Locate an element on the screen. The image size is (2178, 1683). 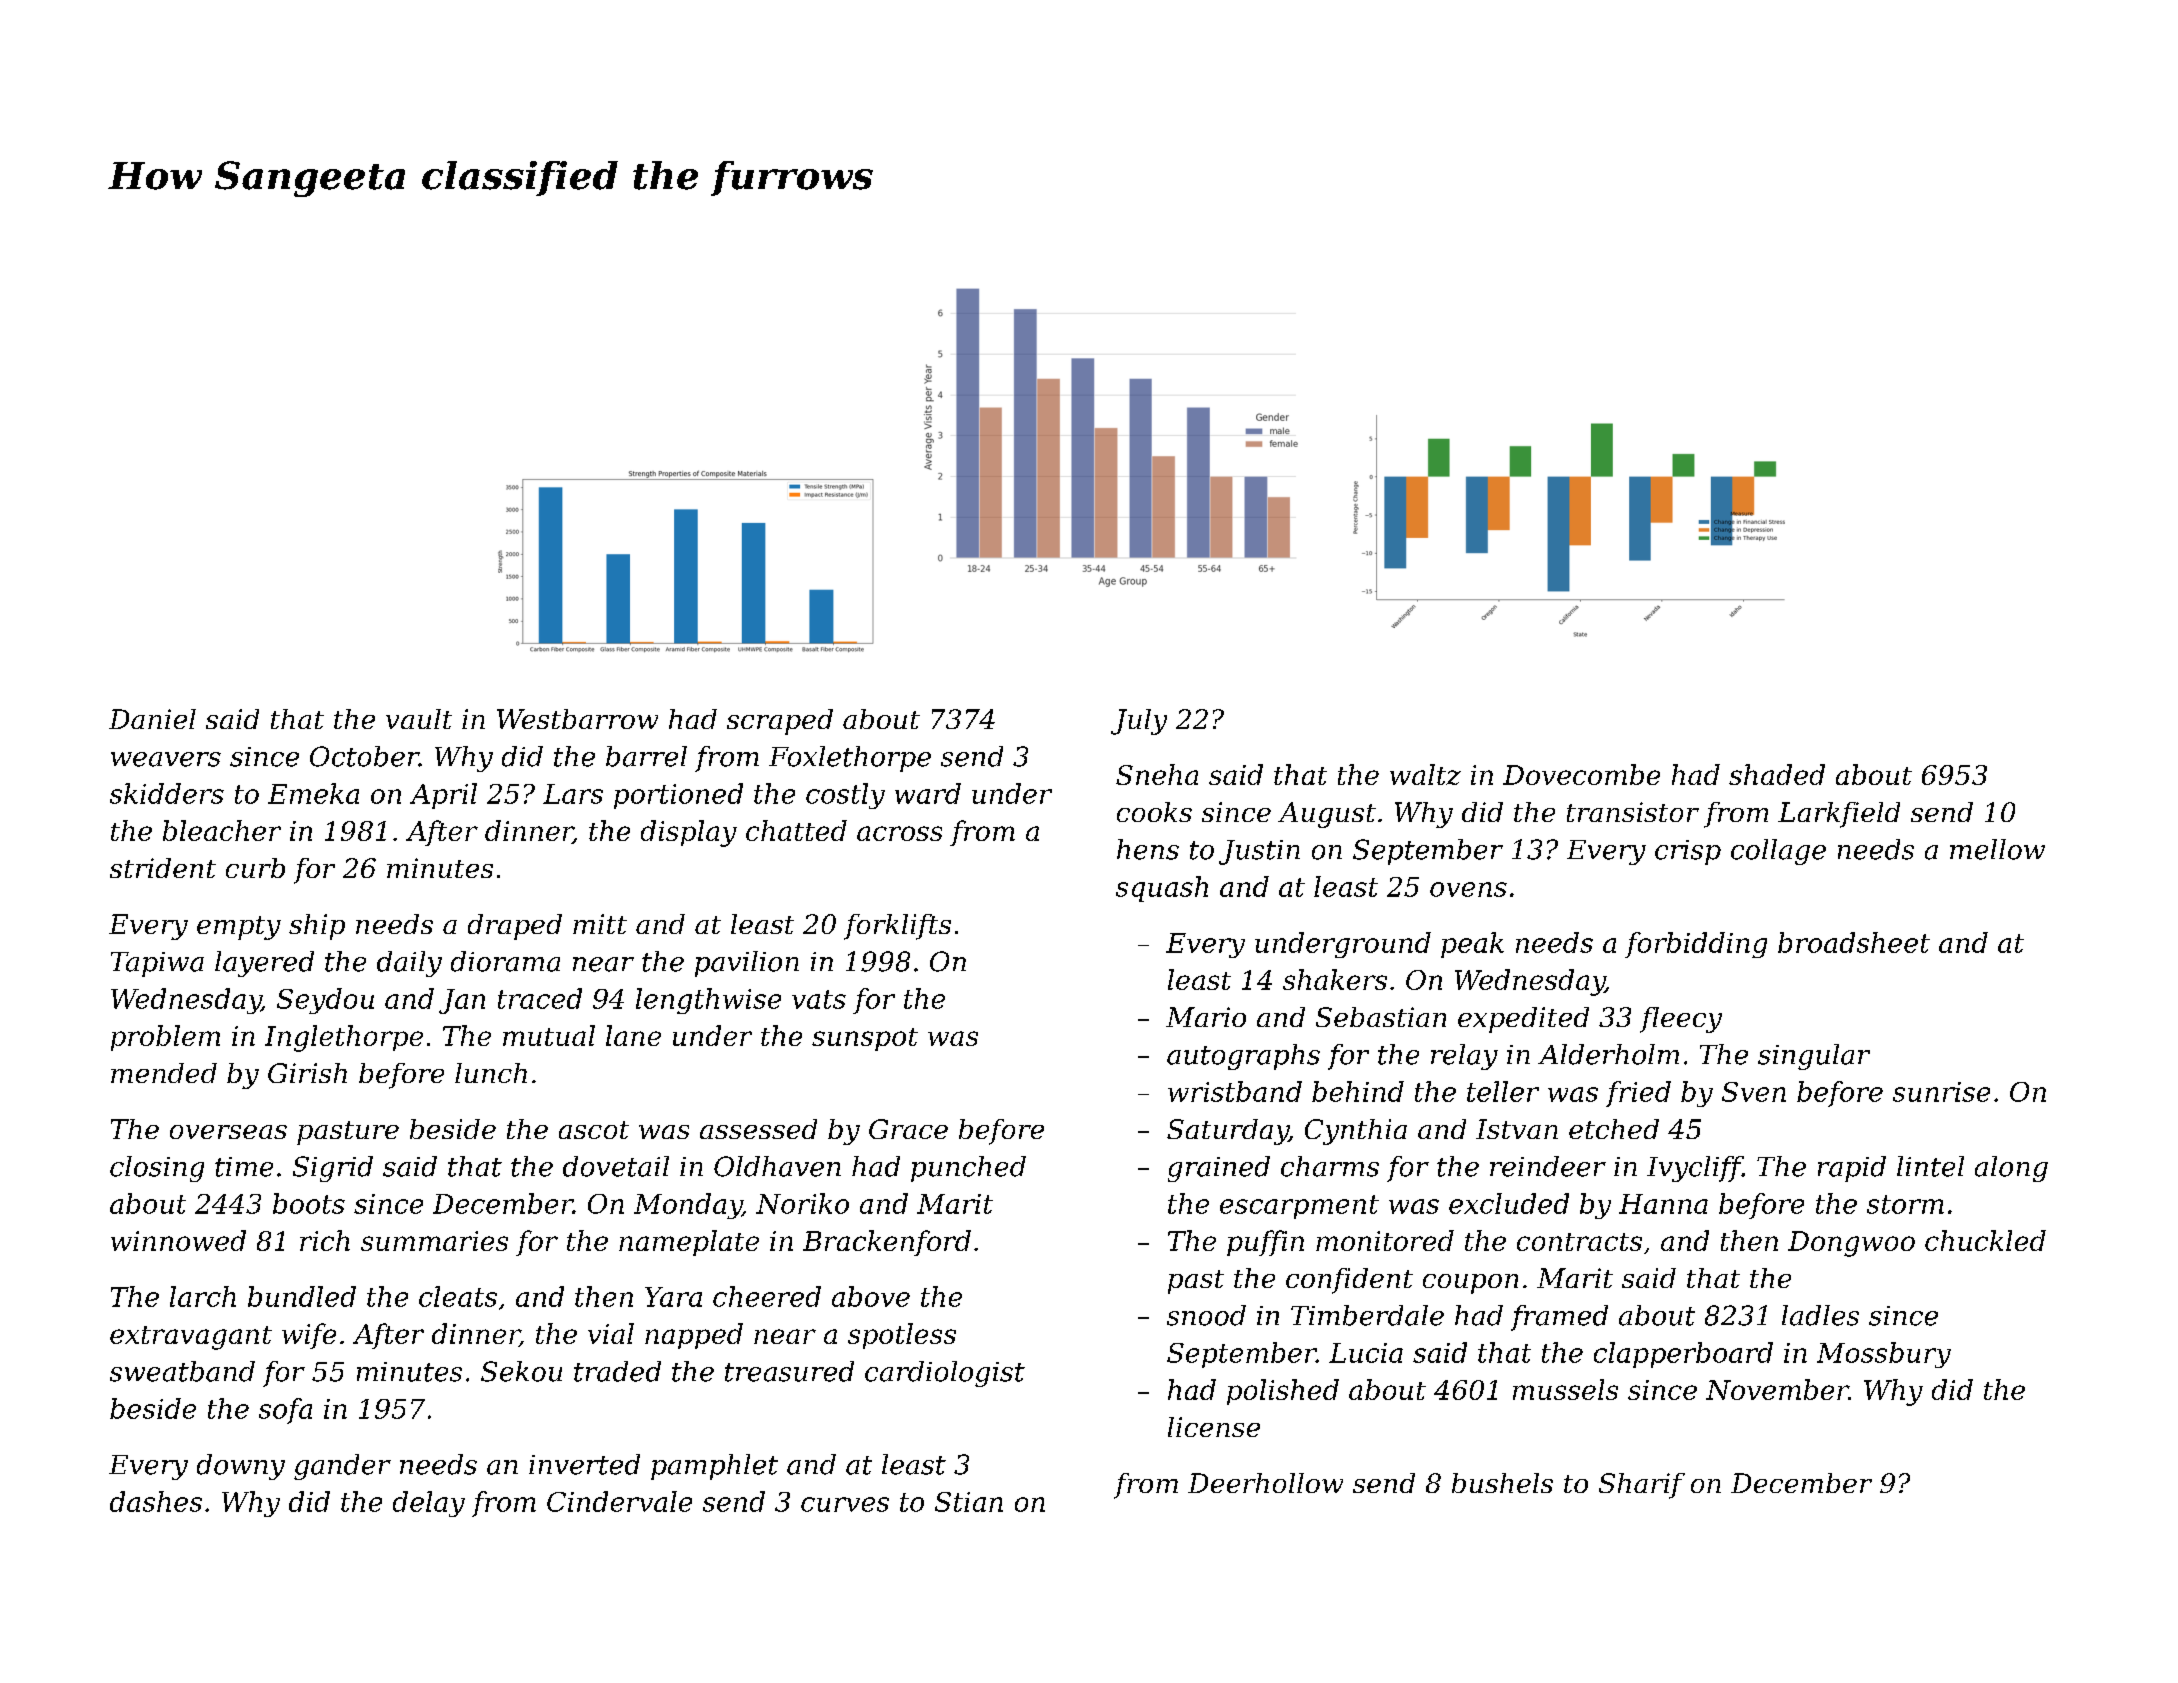
sunrise is located at coordinates (1941, 1092).
